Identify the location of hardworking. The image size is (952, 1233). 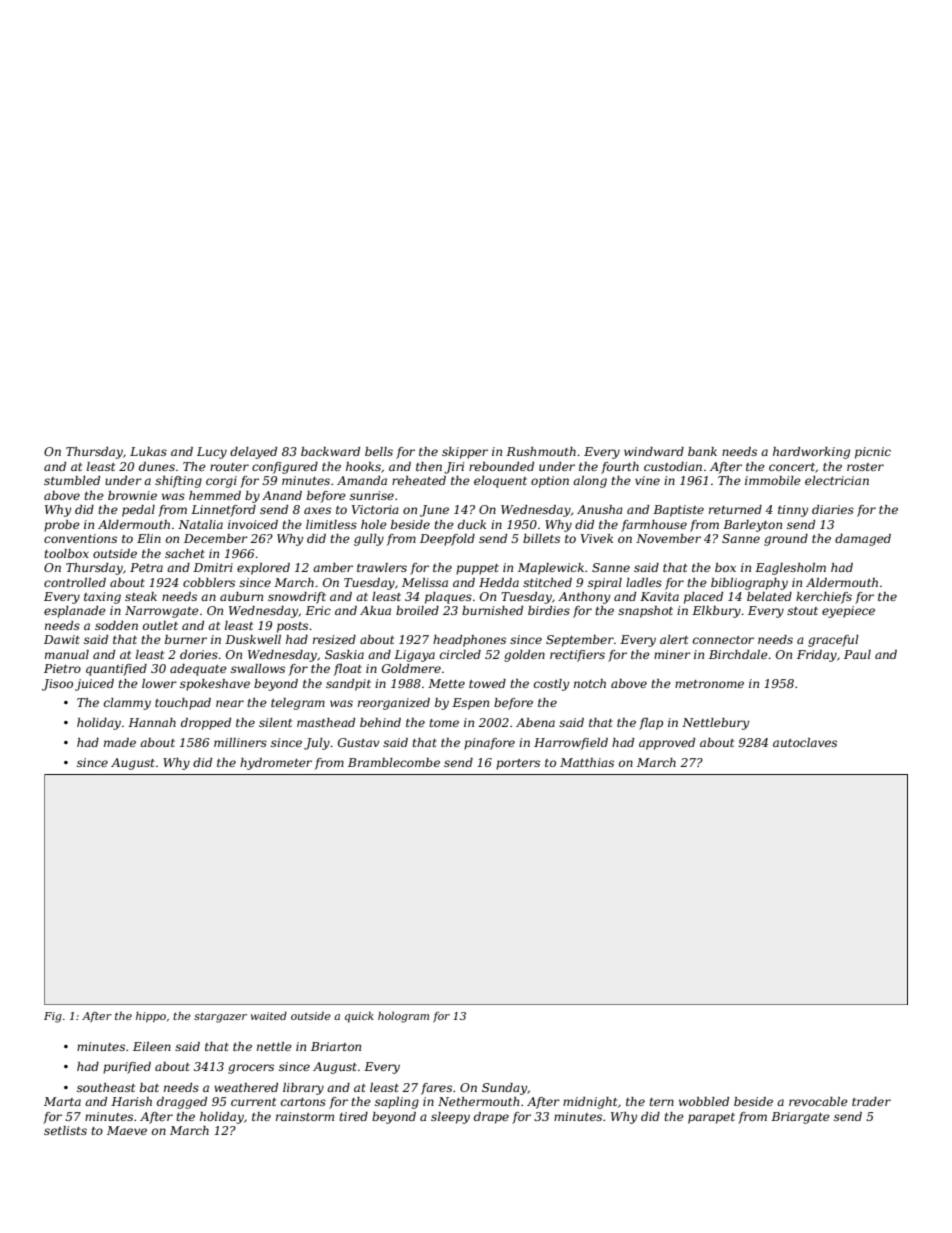
(811, 453).
